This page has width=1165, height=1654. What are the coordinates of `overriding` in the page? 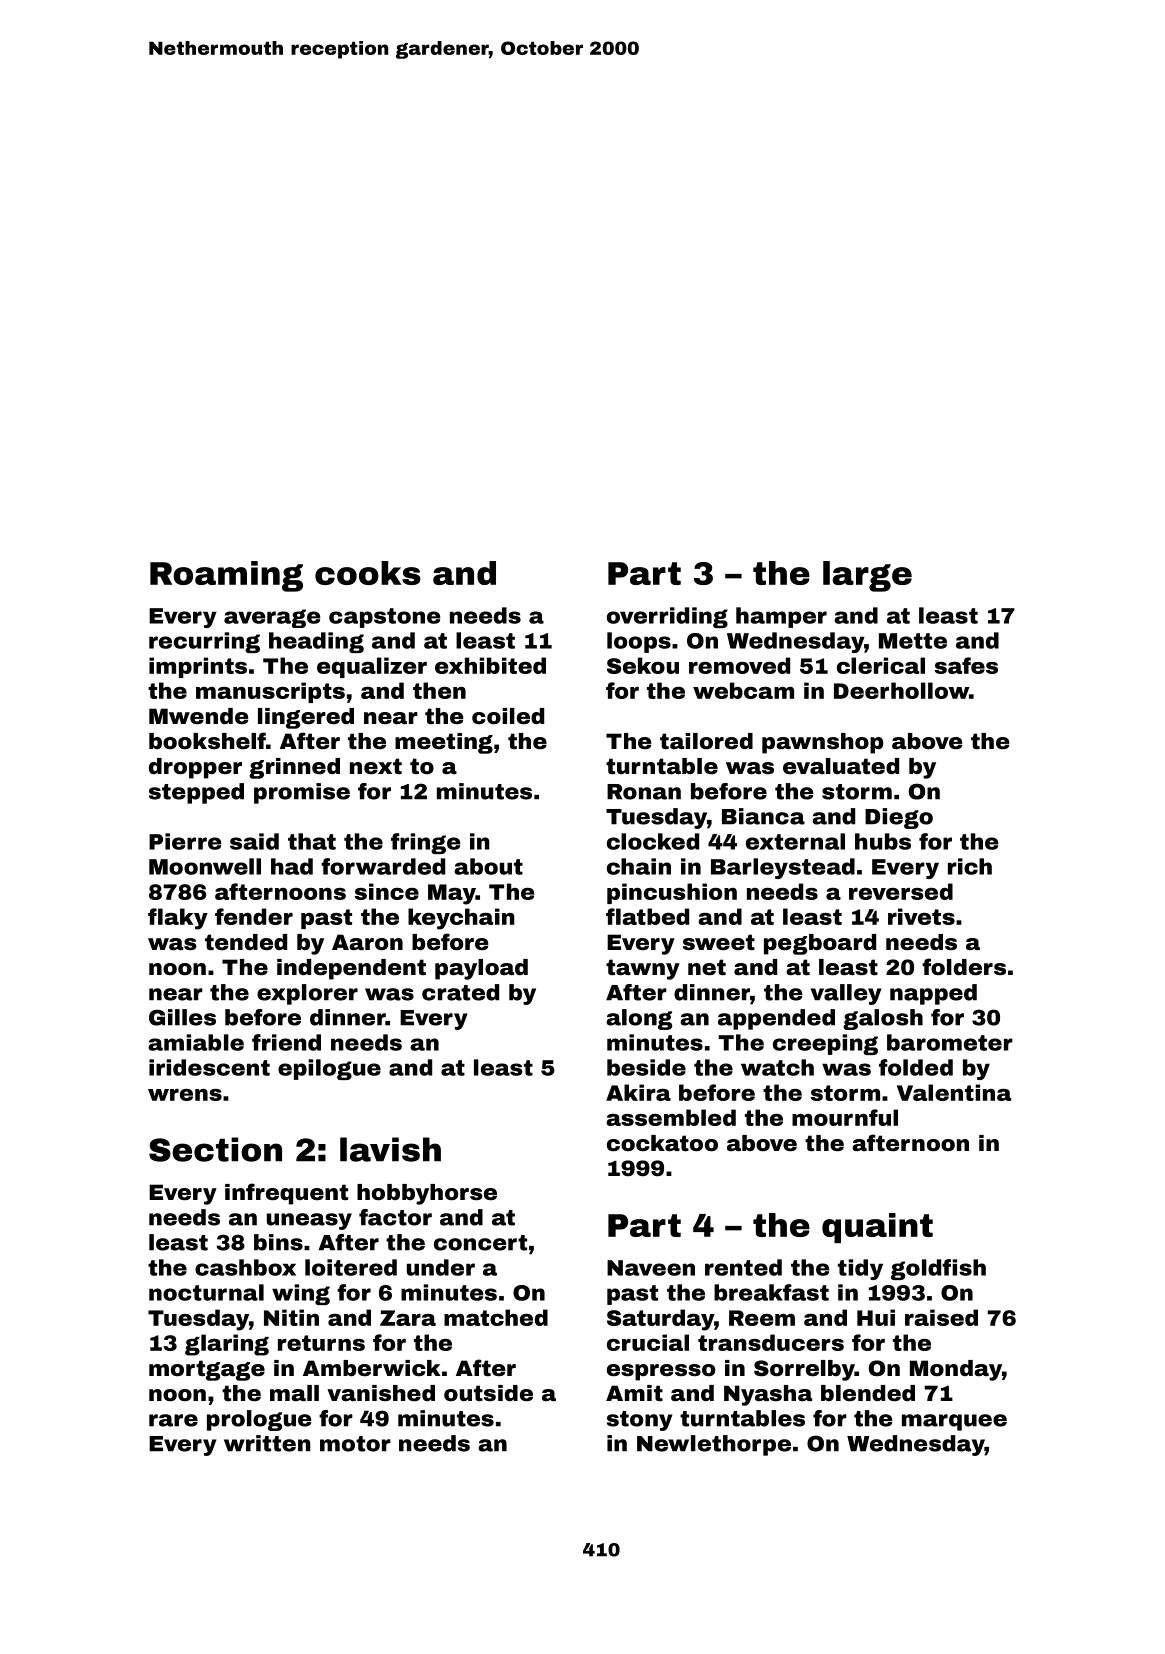 It's located at (667, 617).
